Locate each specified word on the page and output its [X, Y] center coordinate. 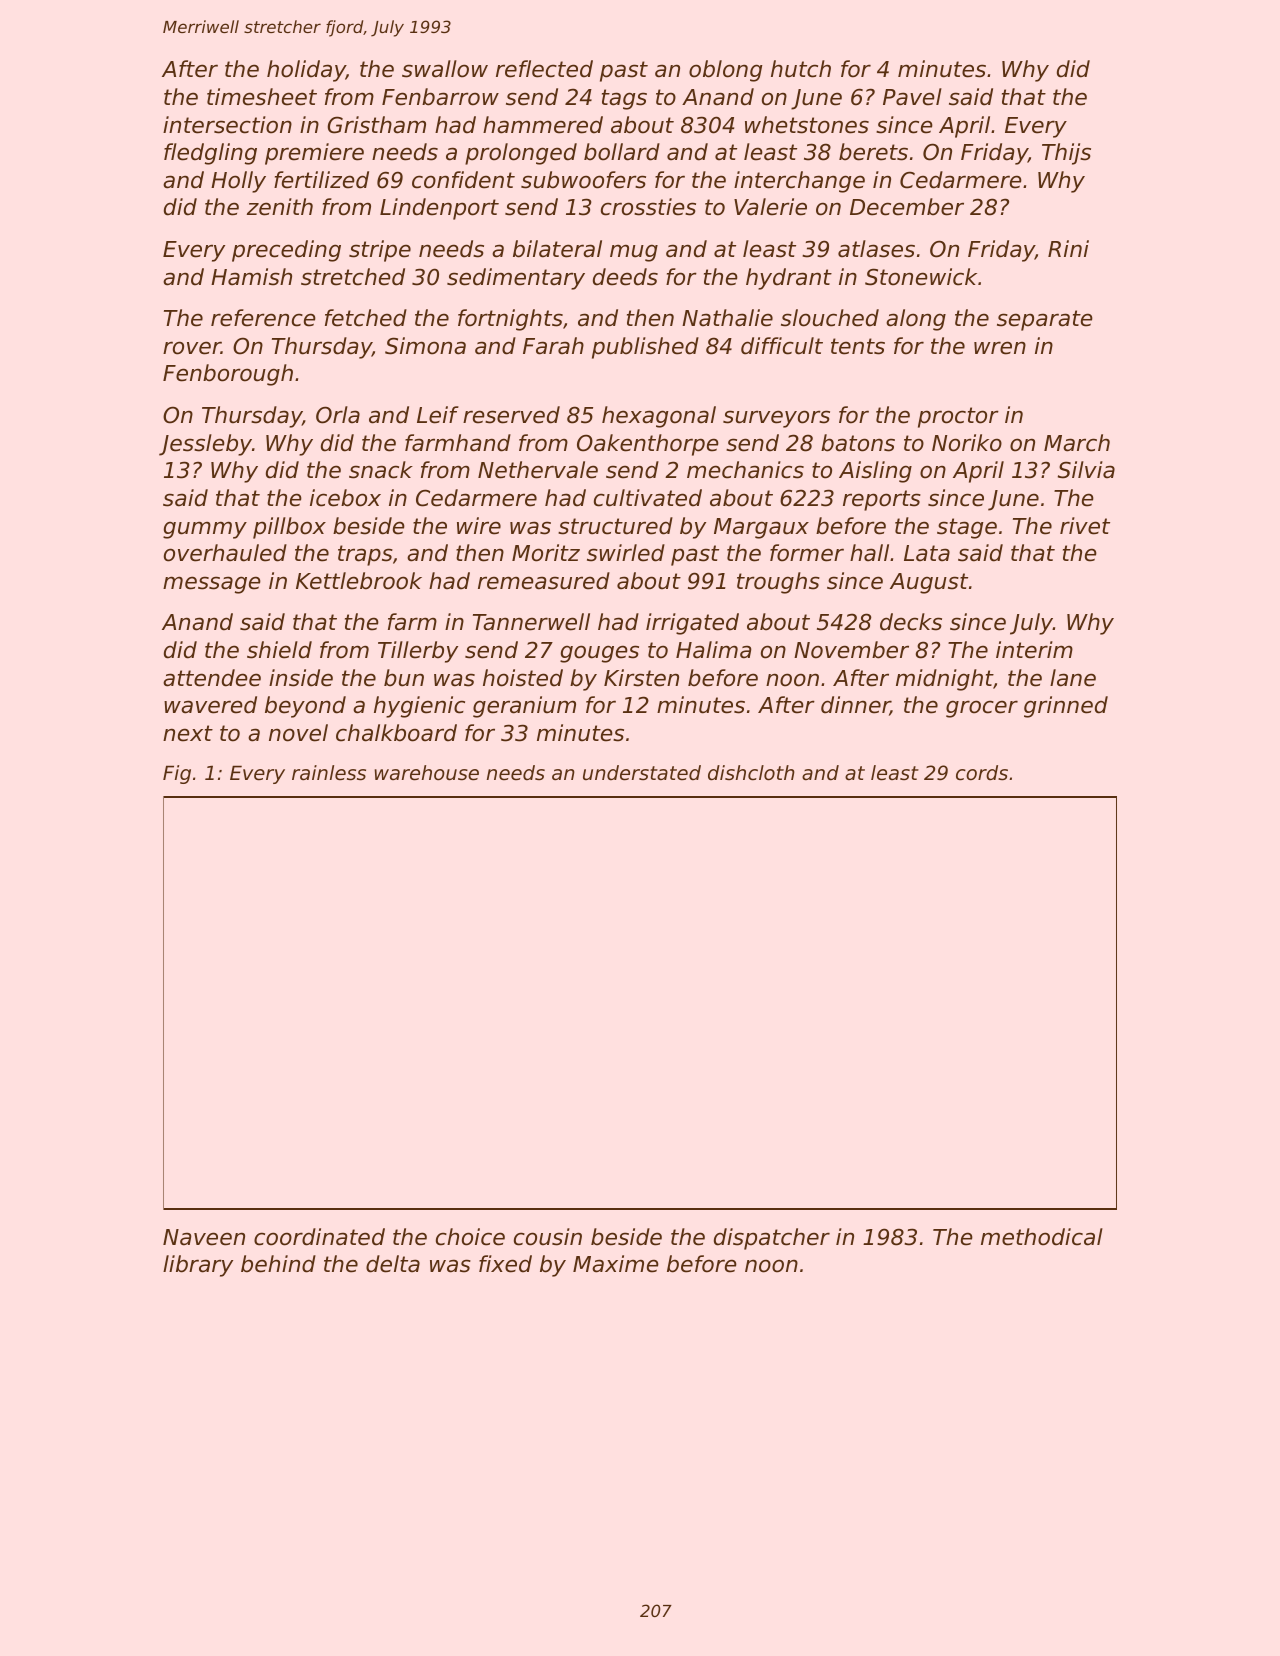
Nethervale [538, 470]
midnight [944, 680]
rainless [329, 773]
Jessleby [205, 445]
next [188, 733]
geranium [524, 707]
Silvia [1086, 470]
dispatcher [772, 1239]
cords [982, 773]
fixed [505, 1264]
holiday [306, 71]
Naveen [204, 1237]
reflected [544, 69]
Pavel [912, 97]
